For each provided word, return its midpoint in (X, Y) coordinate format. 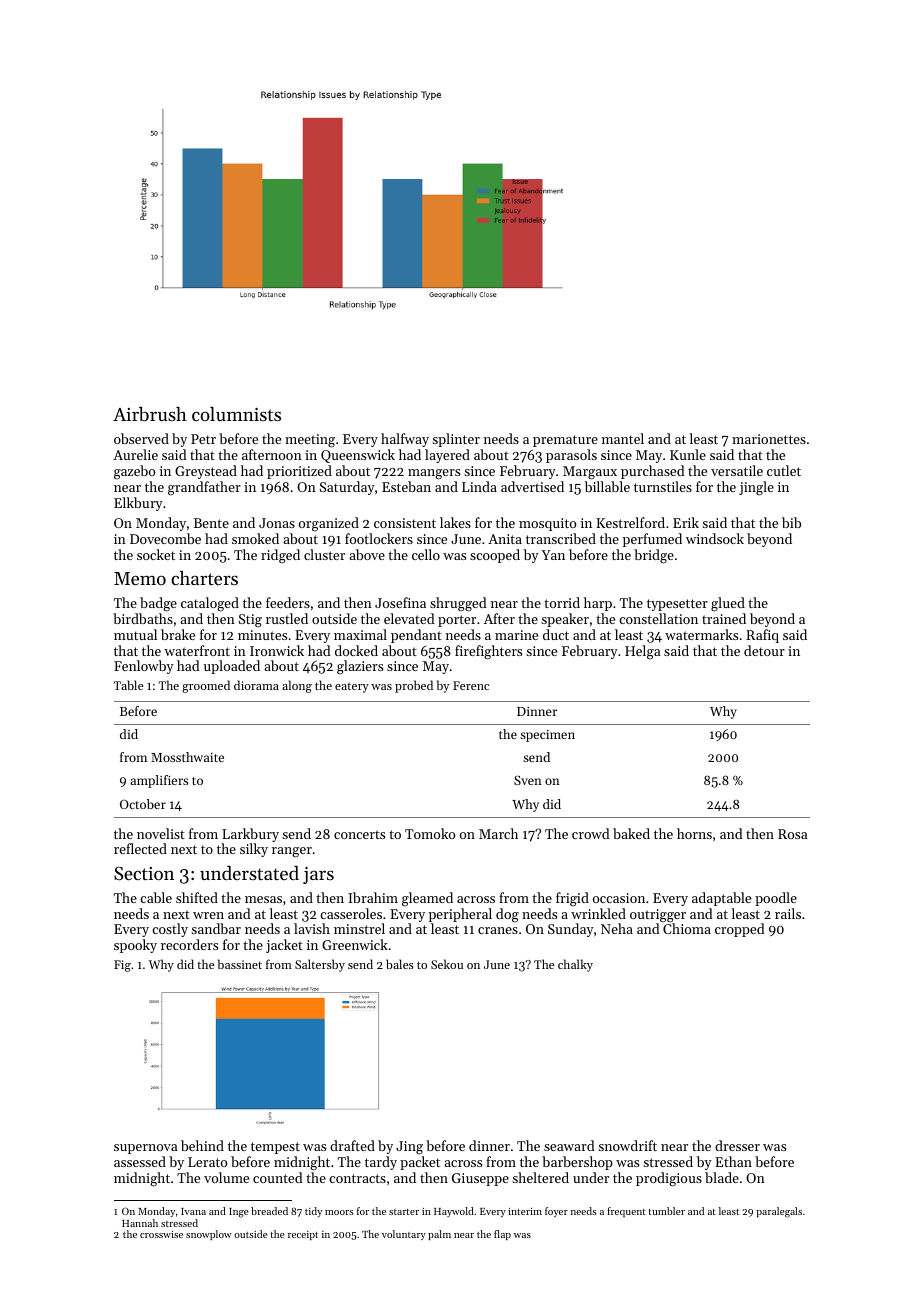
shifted (197, 897)
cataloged (210, 604)
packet (420, 1163)
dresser (737, 1145)
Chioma (687, 928)
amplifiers (159, 781)
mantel (623, 438)
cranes (498, 930)
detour (764, 650)
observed (141, 438)
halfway (405, 440)
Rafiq (762, 636)
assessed (140, 1161)
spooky (135, 946)
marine (516, 635)
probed (414, 686)
